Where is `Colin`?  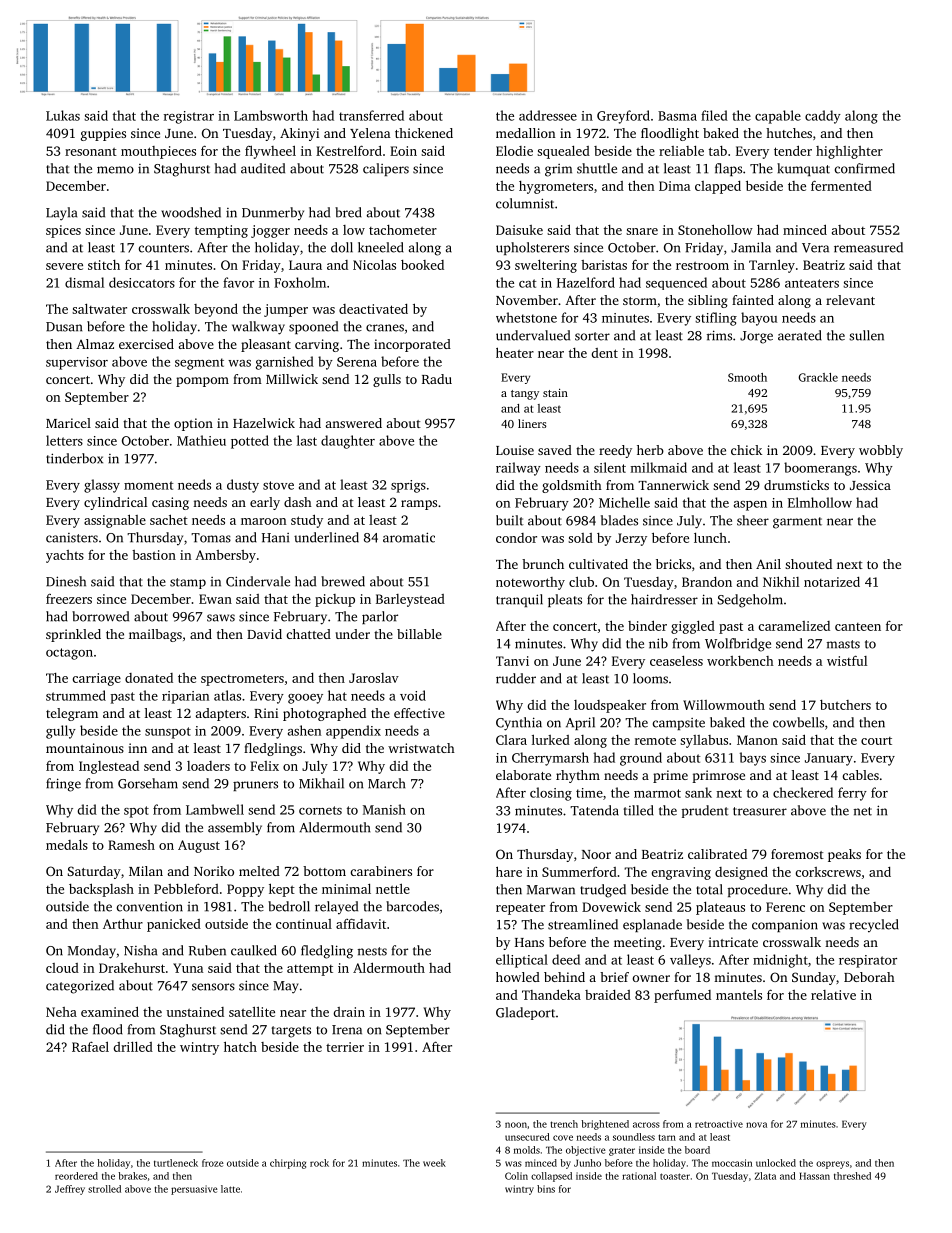 Colin is located at coordinates (516, 1176).
